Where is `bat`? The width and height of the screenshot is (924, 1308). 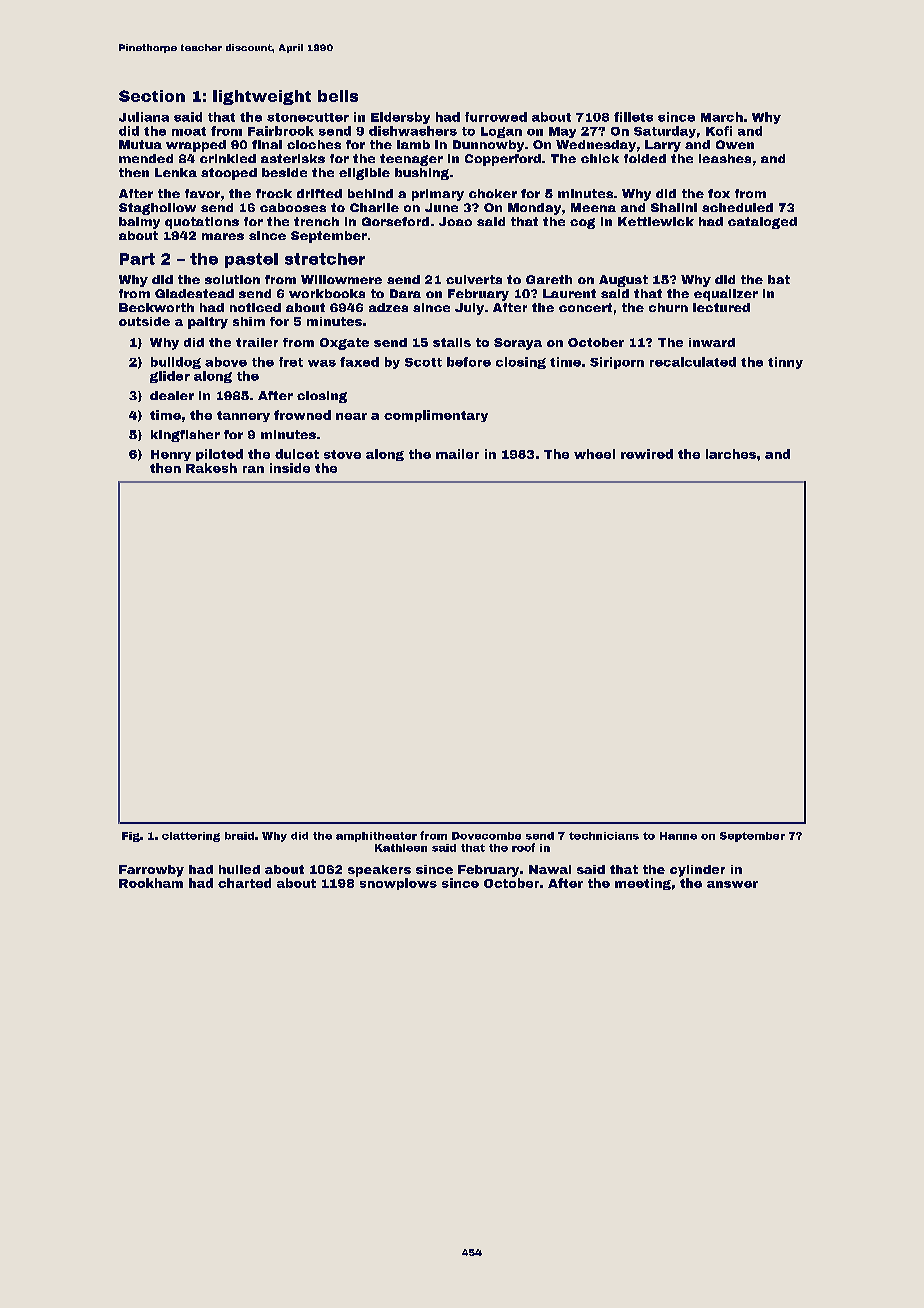
bat is located at coordinates (779, 279).
